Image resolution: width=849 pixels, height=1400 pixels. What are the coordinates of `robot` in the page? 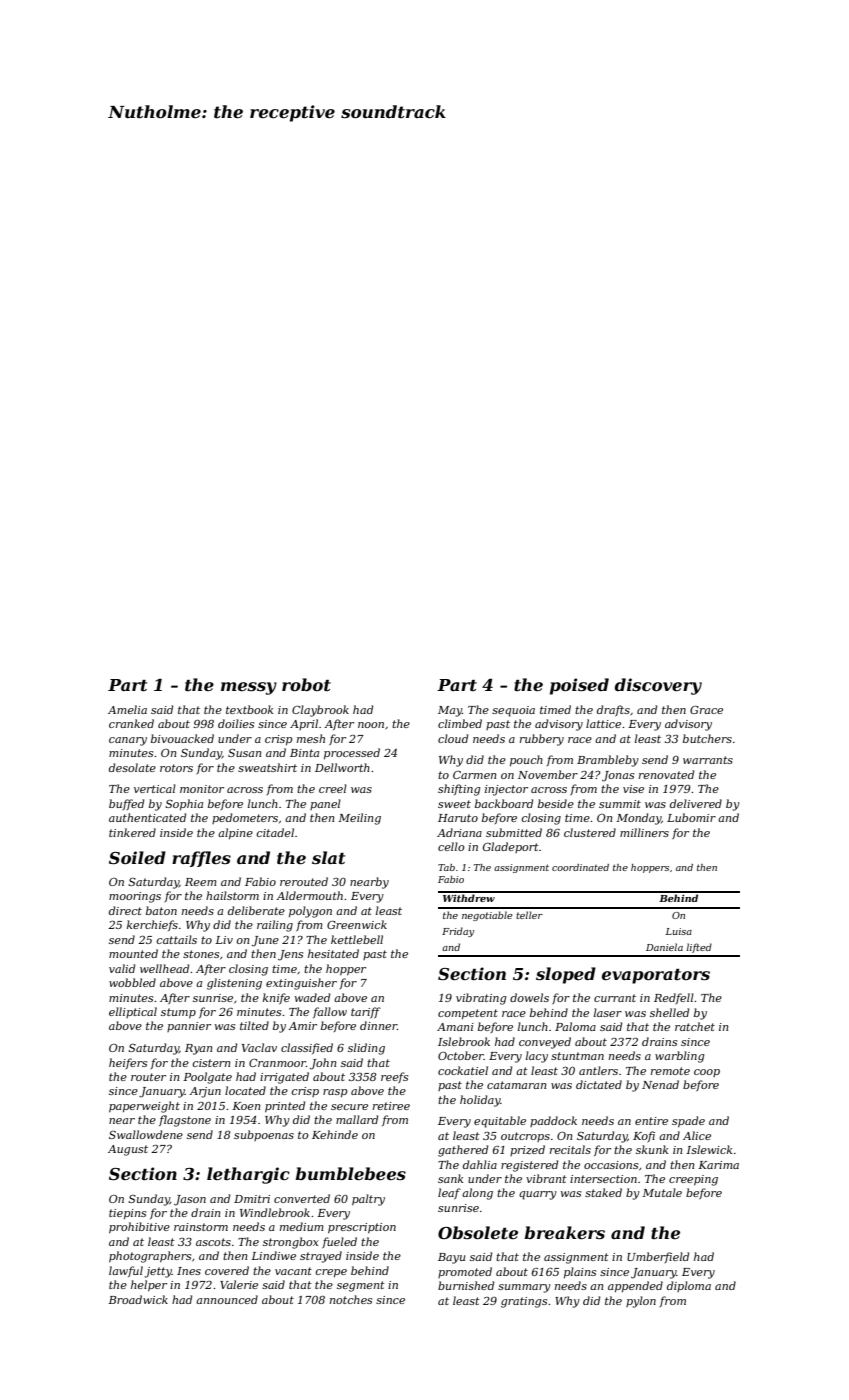 It's located at (306, 684).
